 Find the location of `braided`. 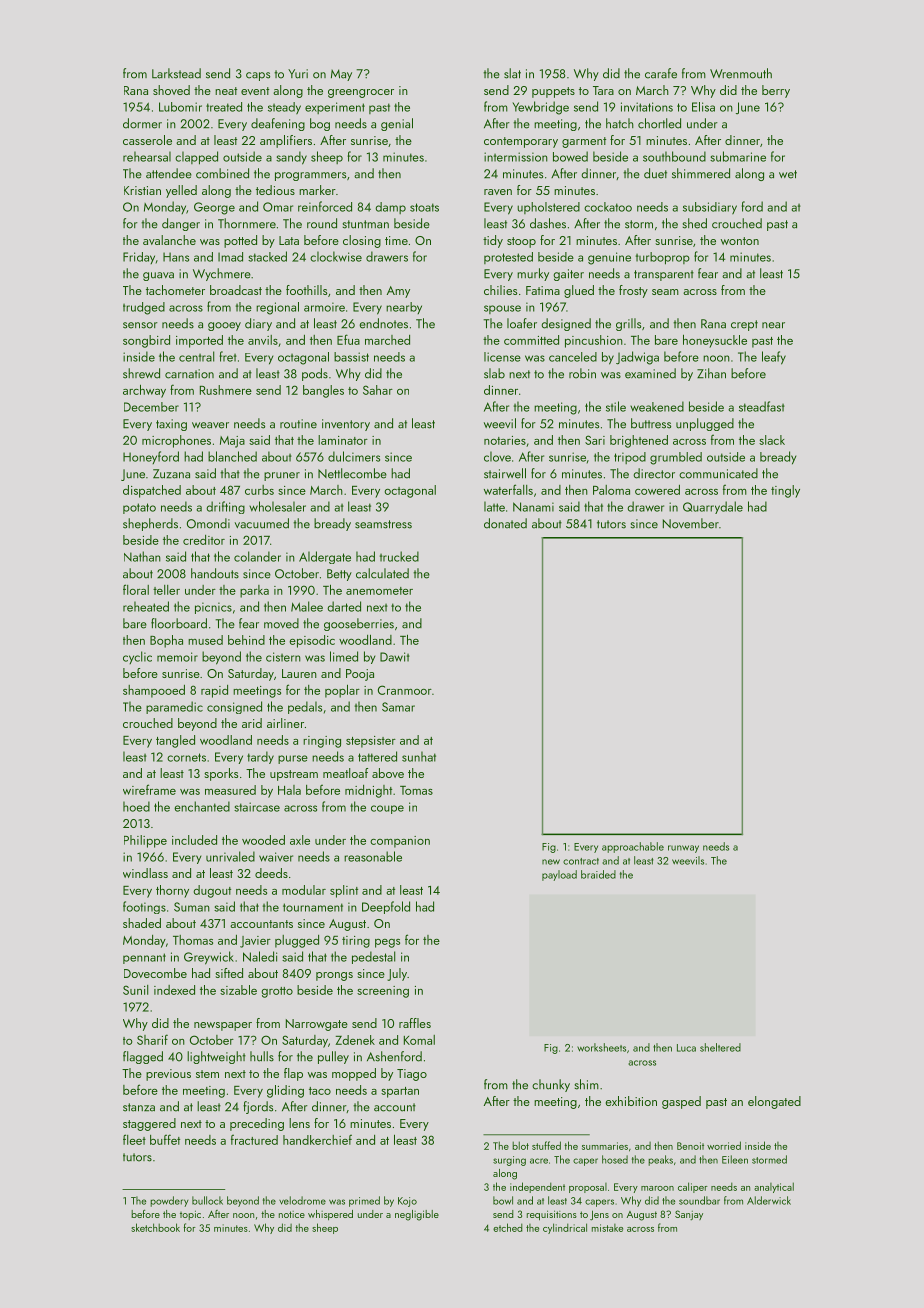

braided is located at coordinates (598, 874).
